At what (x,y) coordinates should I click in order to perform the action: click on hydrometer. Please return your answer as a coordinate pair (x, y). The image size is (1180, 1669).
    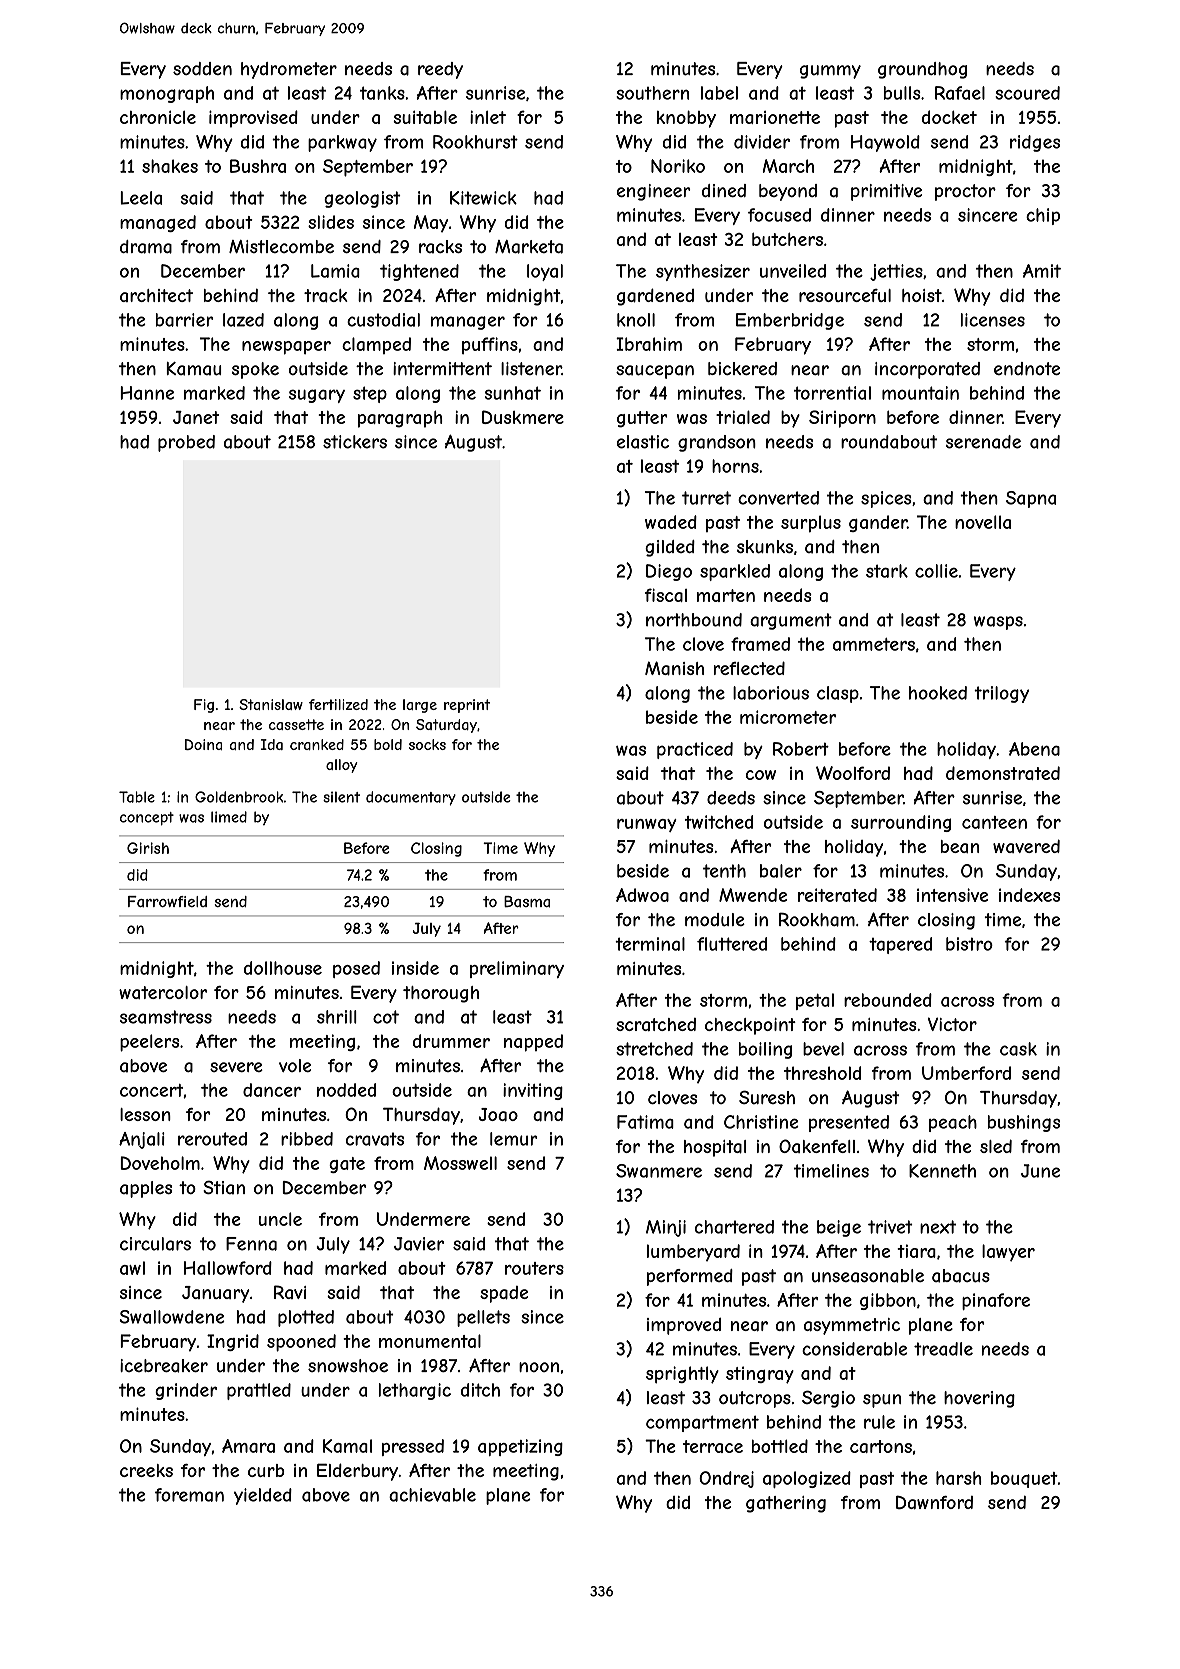
    Looking at the image, I should click on (289, 70).
